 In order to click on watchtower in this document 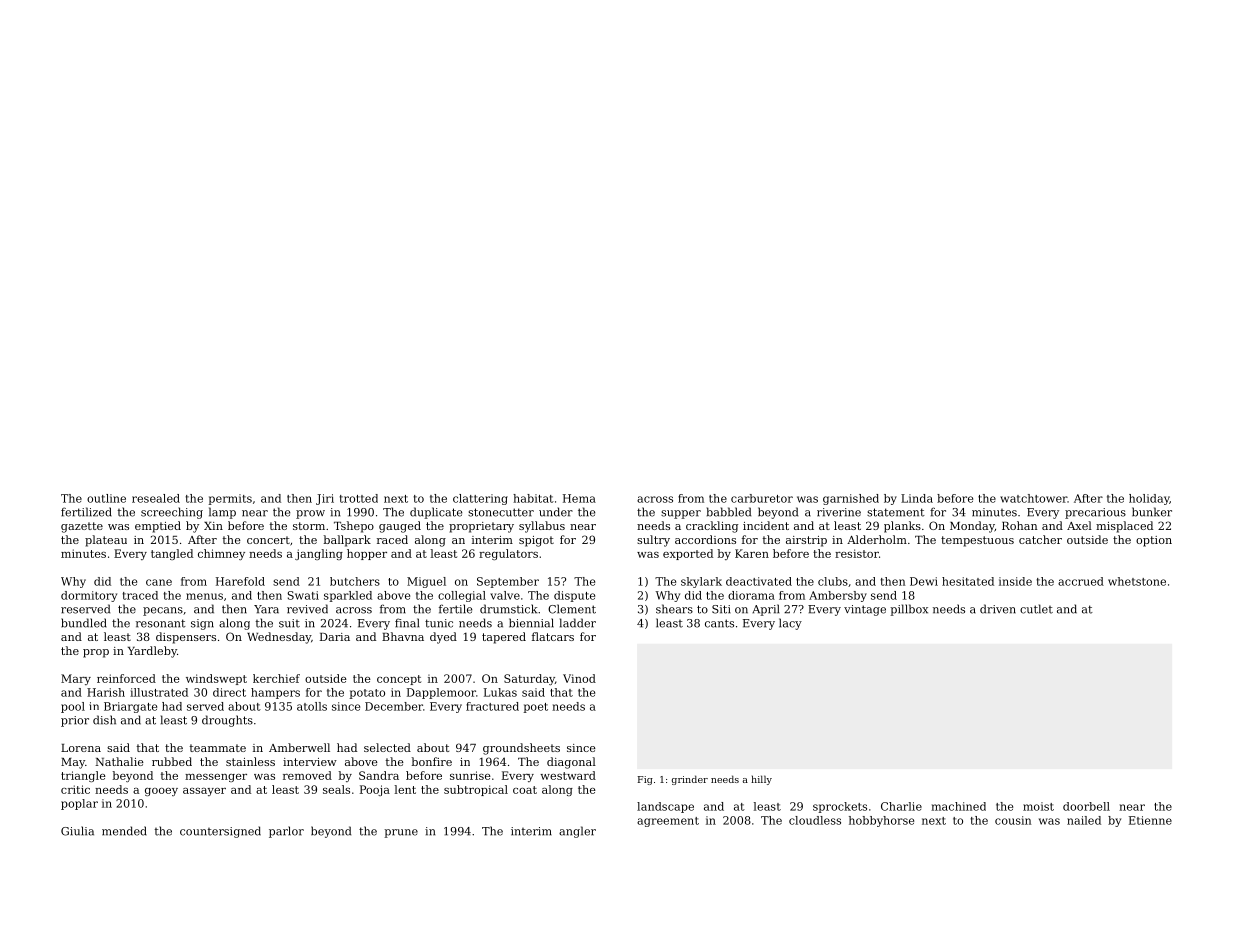, I will do `click(1033, 498)`.
